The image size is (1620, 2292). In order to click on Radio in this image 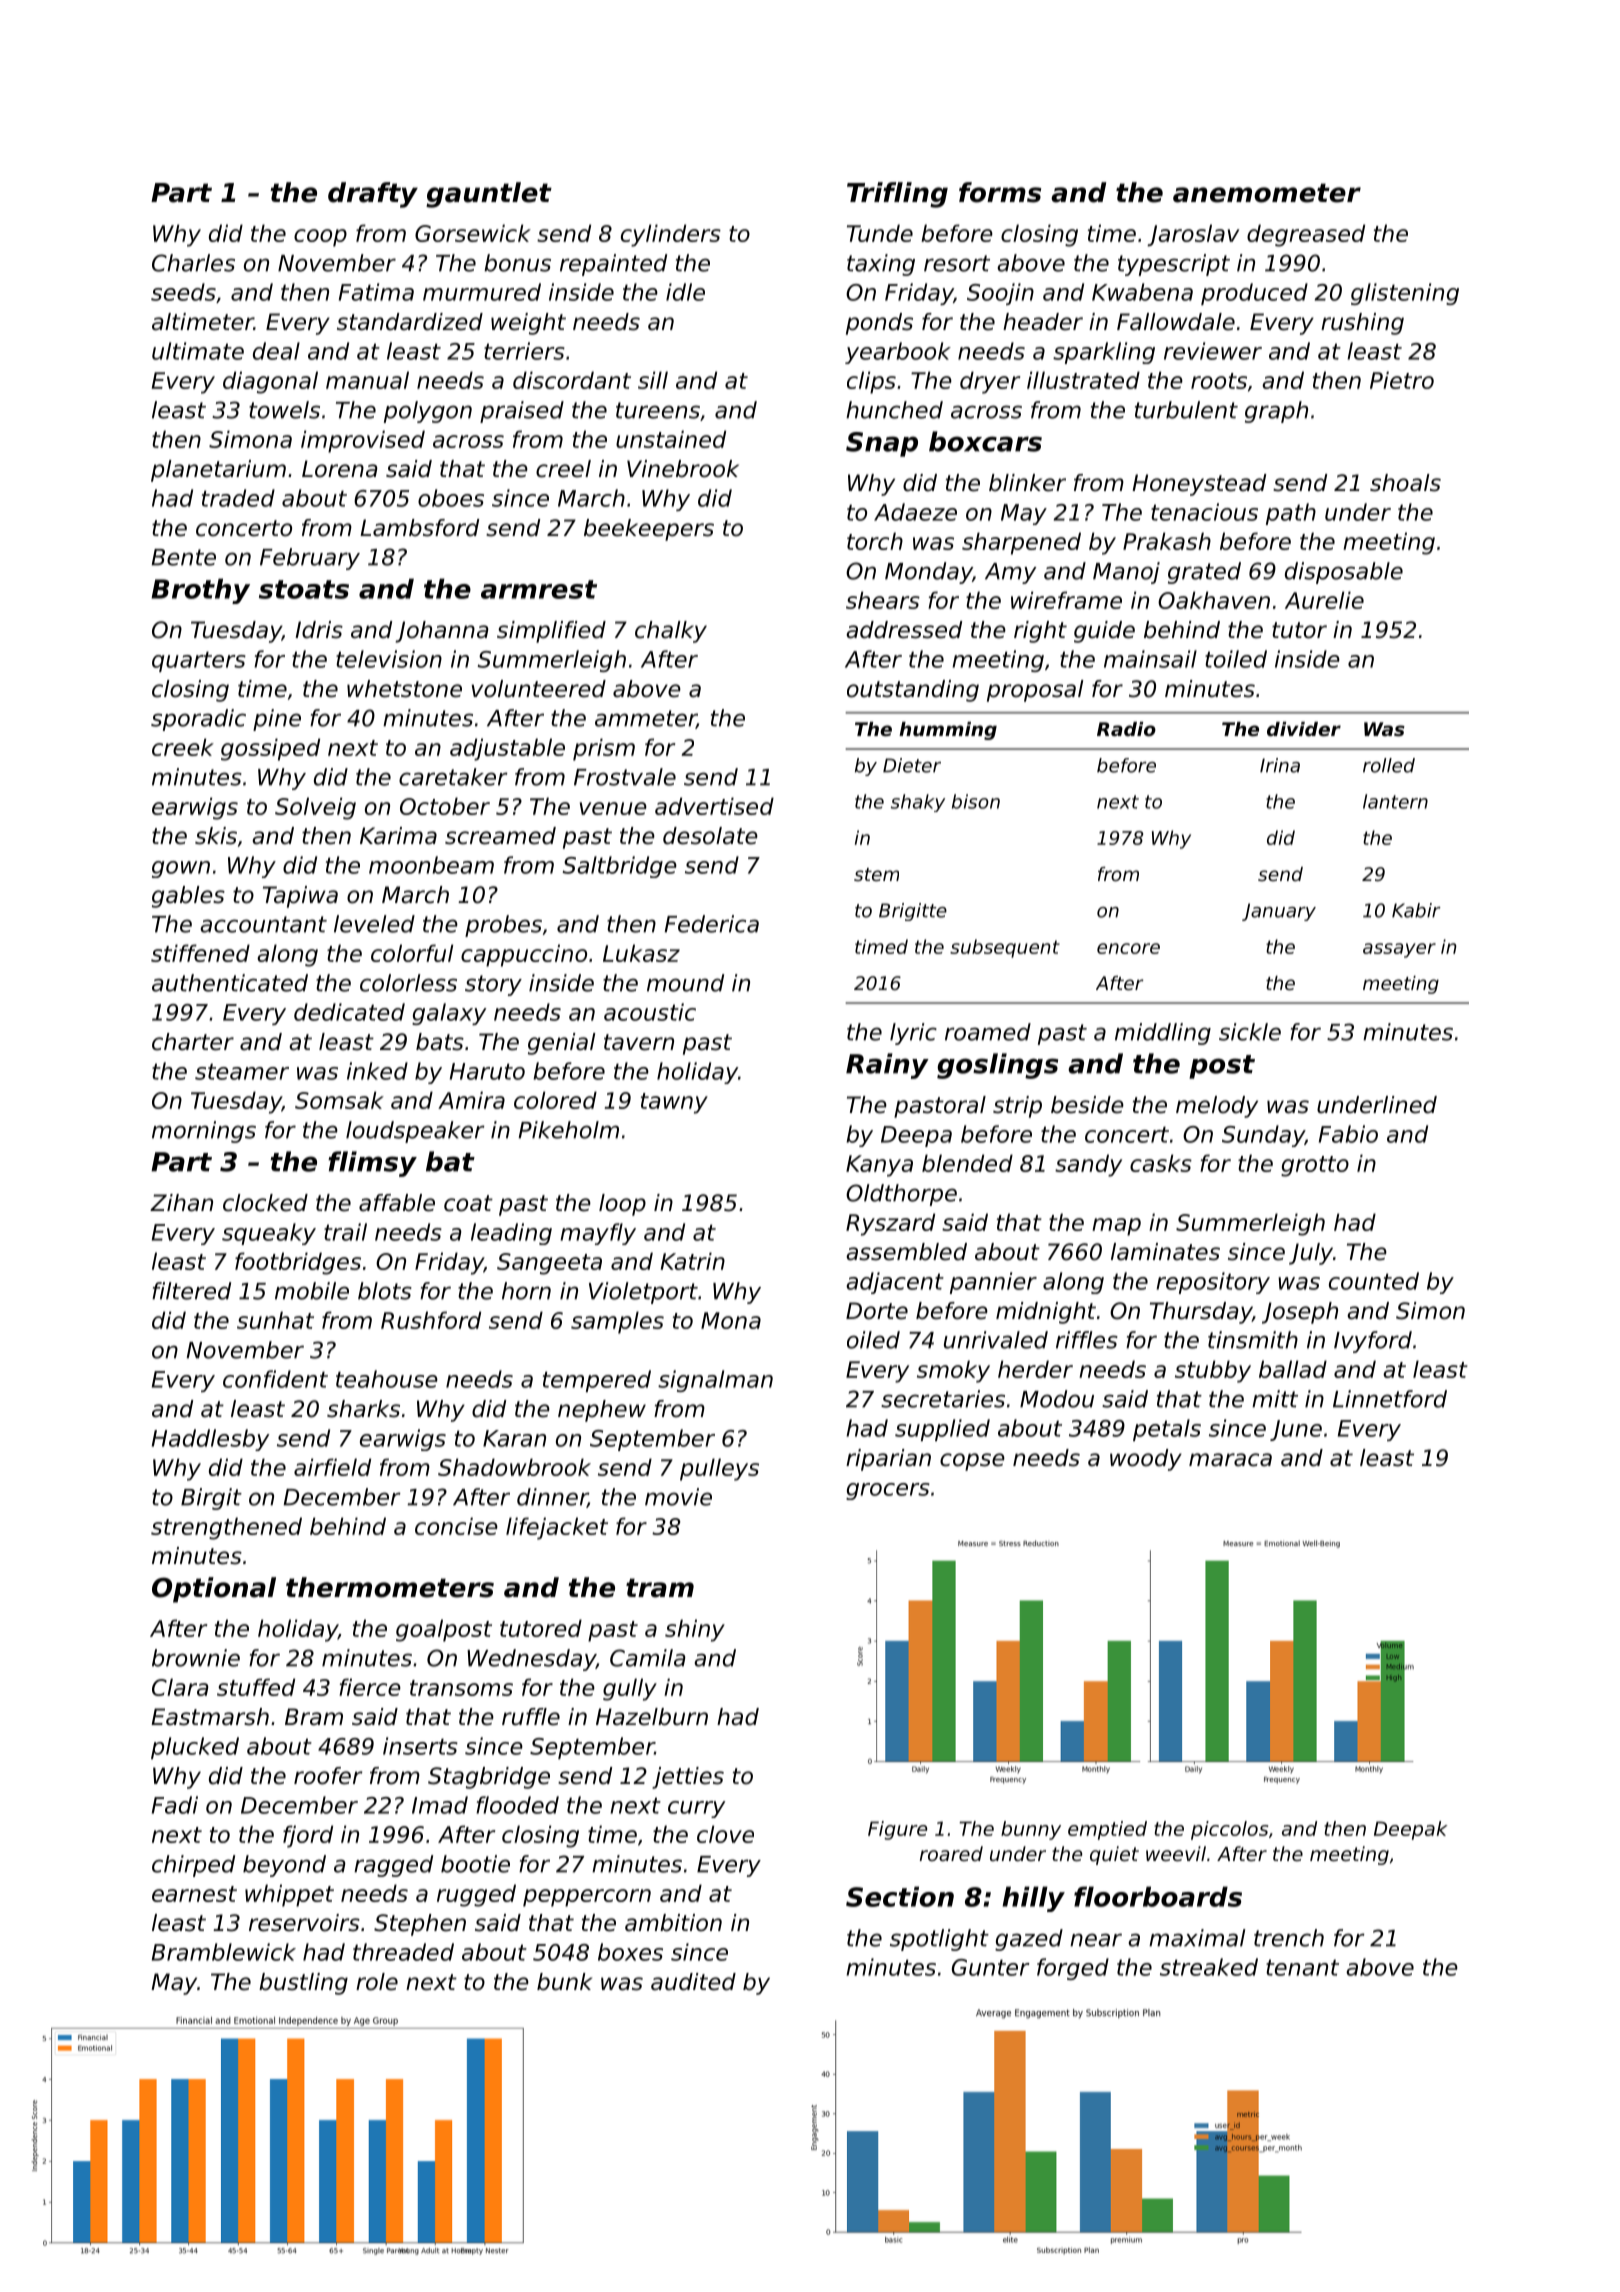, I will do `click(1126, 729)`.
